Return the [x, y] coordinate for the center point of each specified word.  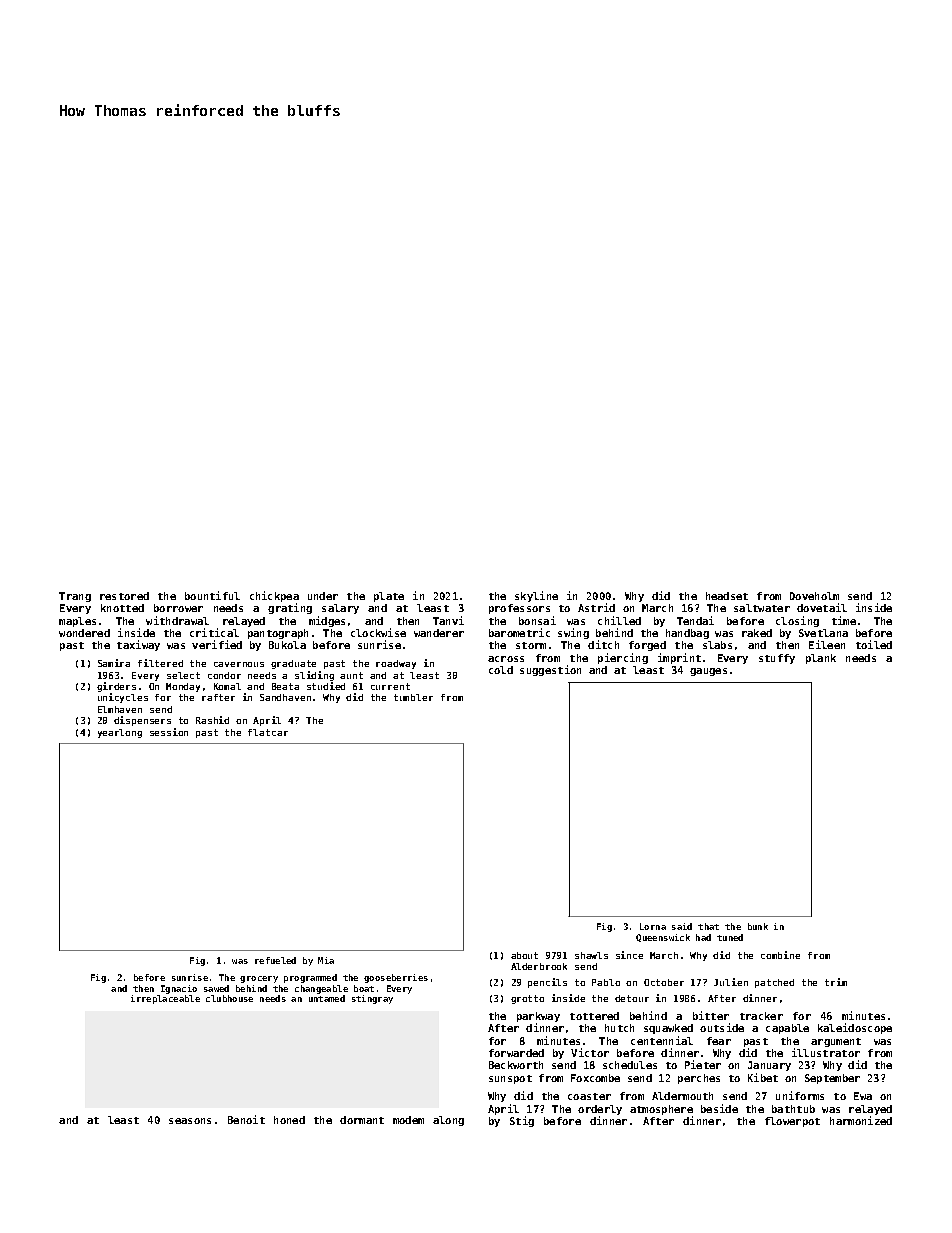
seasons [190, 1121]
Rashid [212, 720]
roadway [396, 664]
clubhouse [229, 998]
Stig [522, 1121]
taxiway [138, 645]
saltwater [762, 608]
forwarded [516, 1053]
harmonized [861, 1120]
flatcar [268, 732]
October [664, 982]
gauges [708, 672]
